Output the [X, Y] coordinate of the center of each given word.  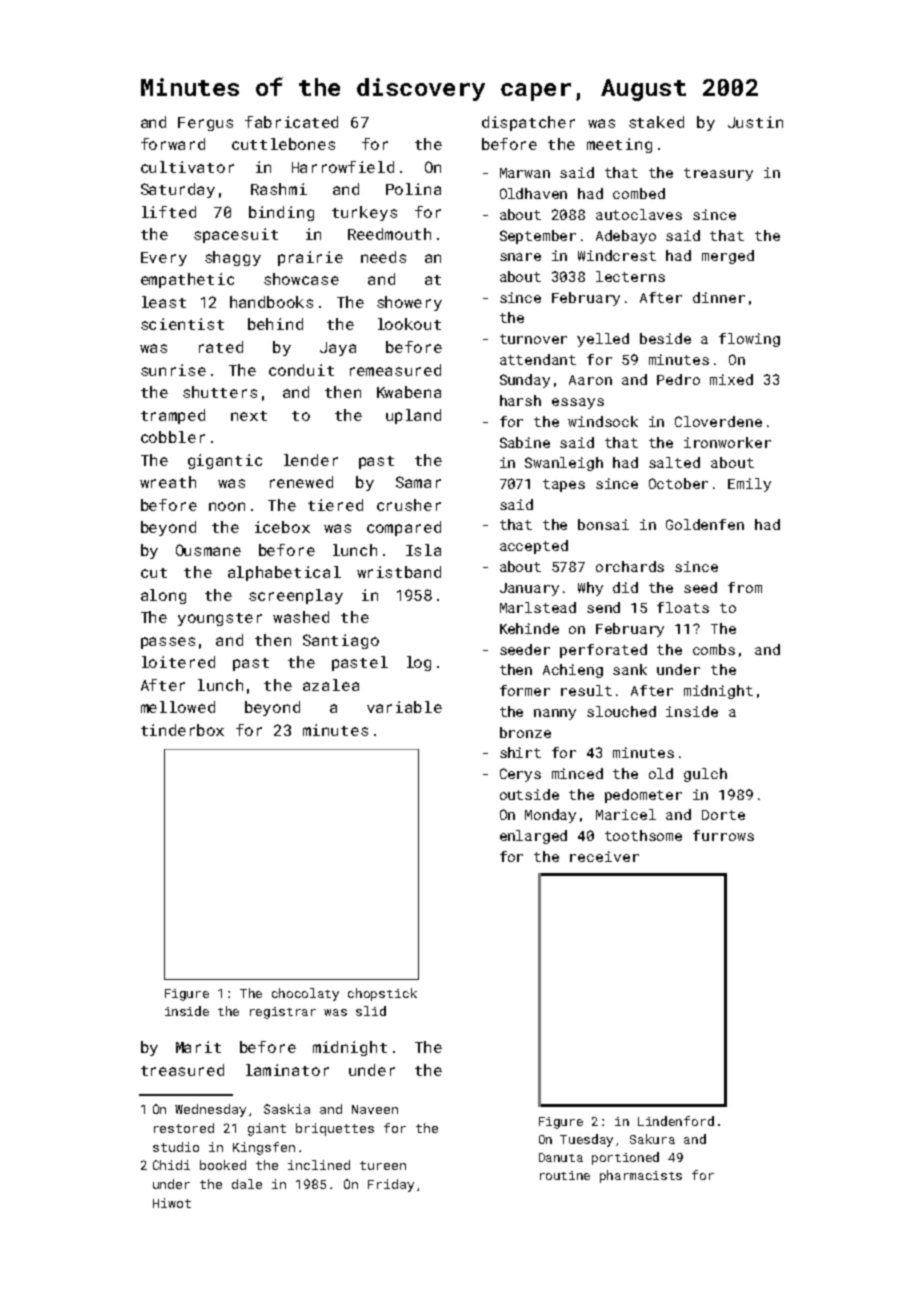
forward [173, 144]
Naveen [375, 1109]
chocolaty [305, 994]
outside [529, 794]
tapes [564, 485]
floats [683, 607]
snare [520, 257]
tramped [173, 416]
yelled [603, 340]
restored [184, 1128]
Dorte [723, 815]
